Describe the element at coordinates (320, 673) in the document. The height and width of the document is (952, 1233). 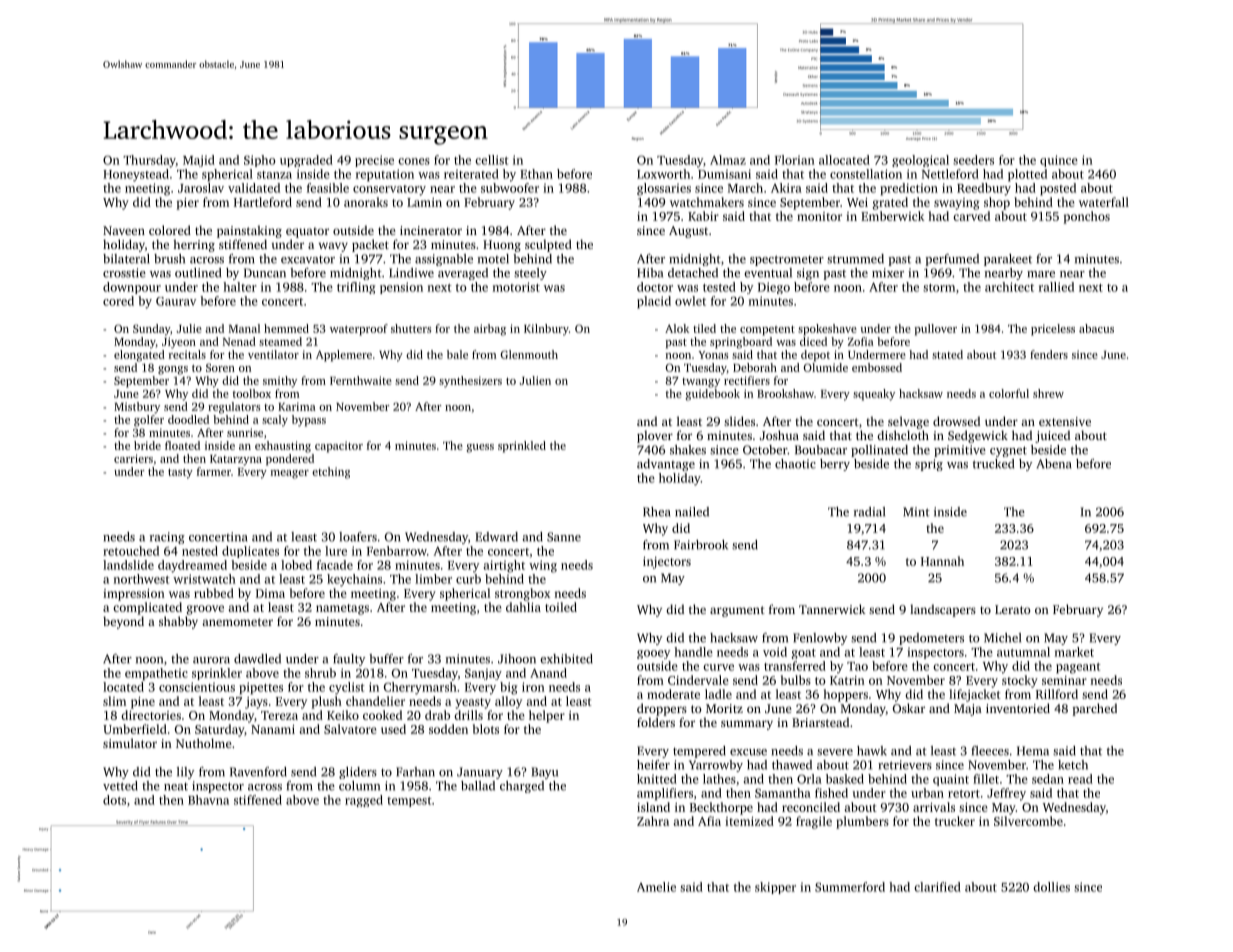
I see `shrub` at that location.
